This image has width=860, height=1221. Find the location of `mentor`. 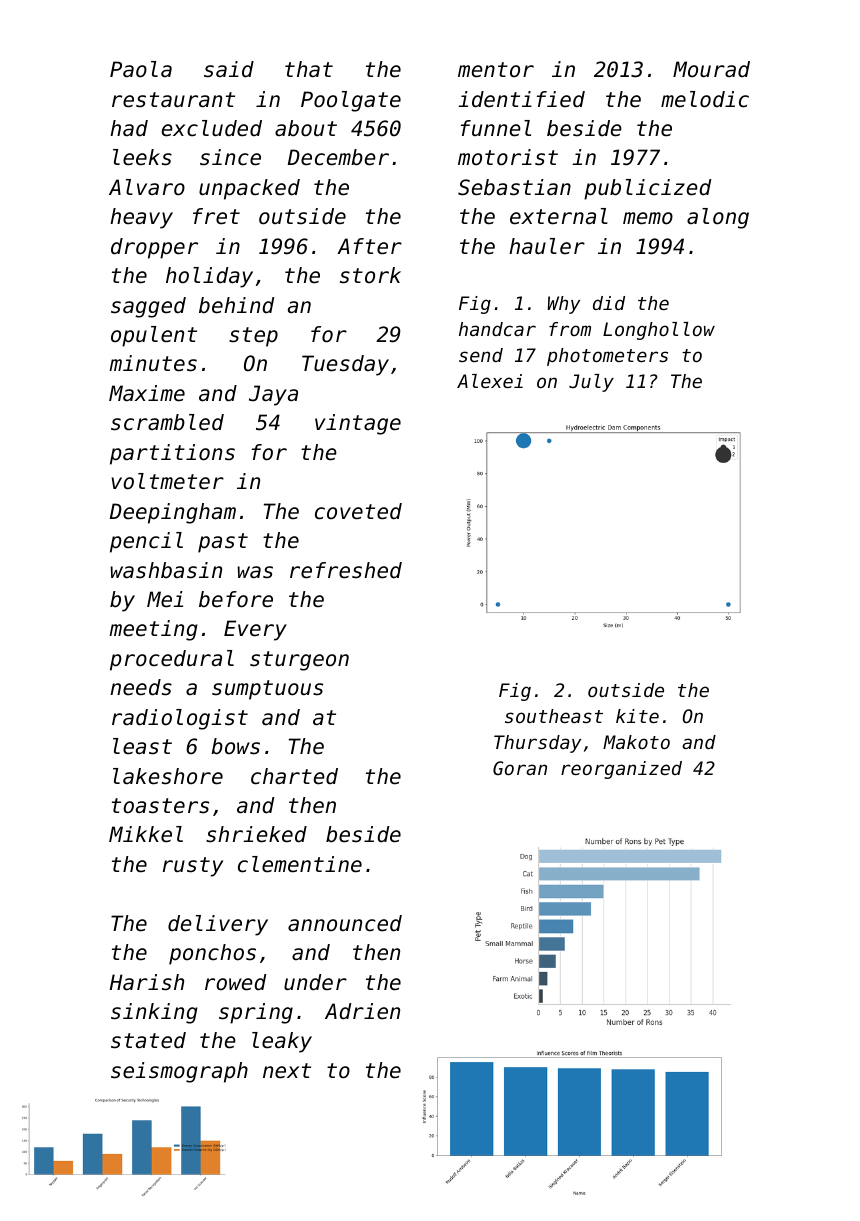

mentor is located at coordinates (496, 70).
